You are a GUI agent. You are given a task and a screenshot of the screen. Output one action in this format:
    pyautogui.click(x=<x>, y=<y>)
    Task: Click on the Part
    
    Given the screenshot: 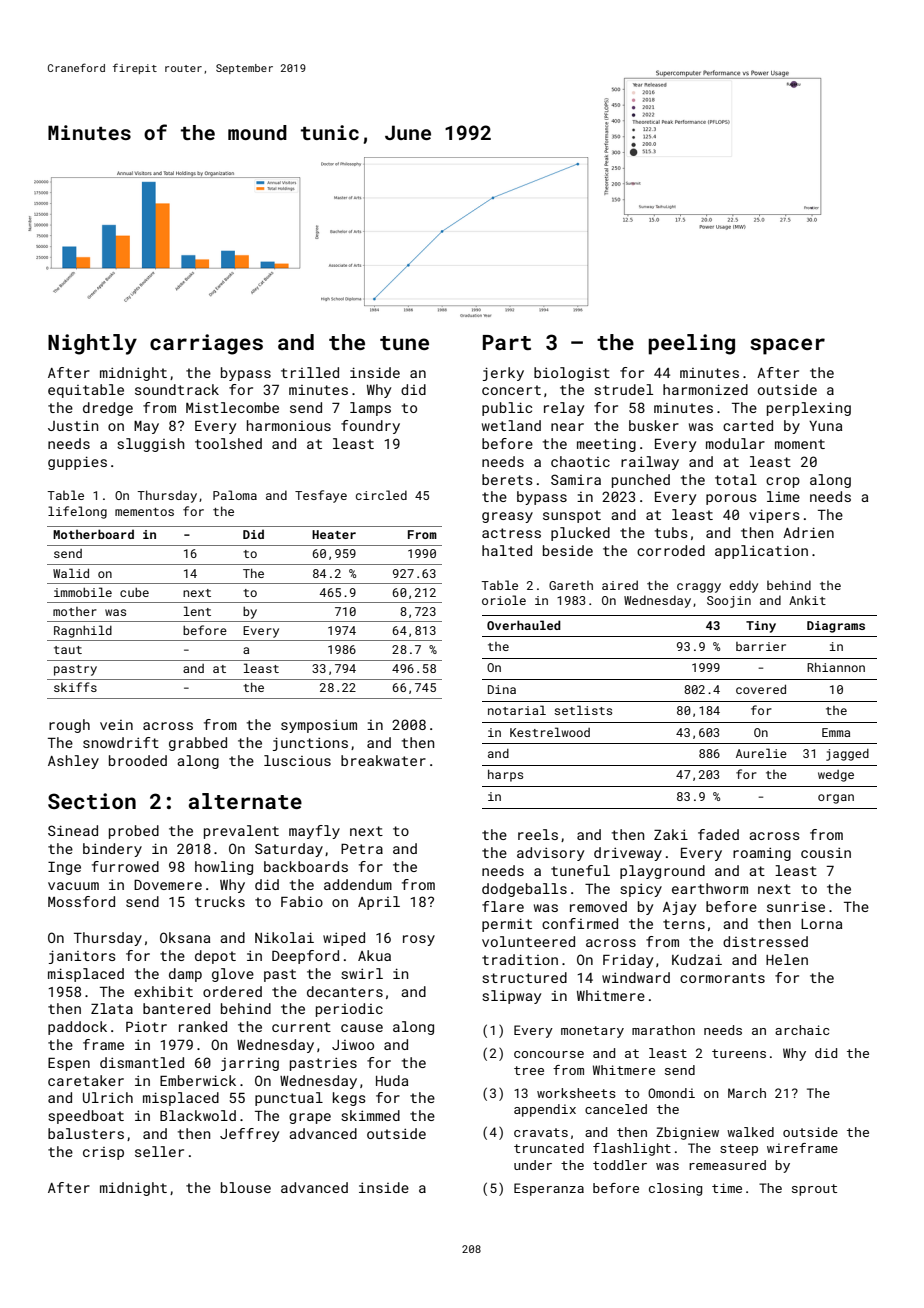 What is the action you would take?
    pyautogui.click(x=507, y=342)
